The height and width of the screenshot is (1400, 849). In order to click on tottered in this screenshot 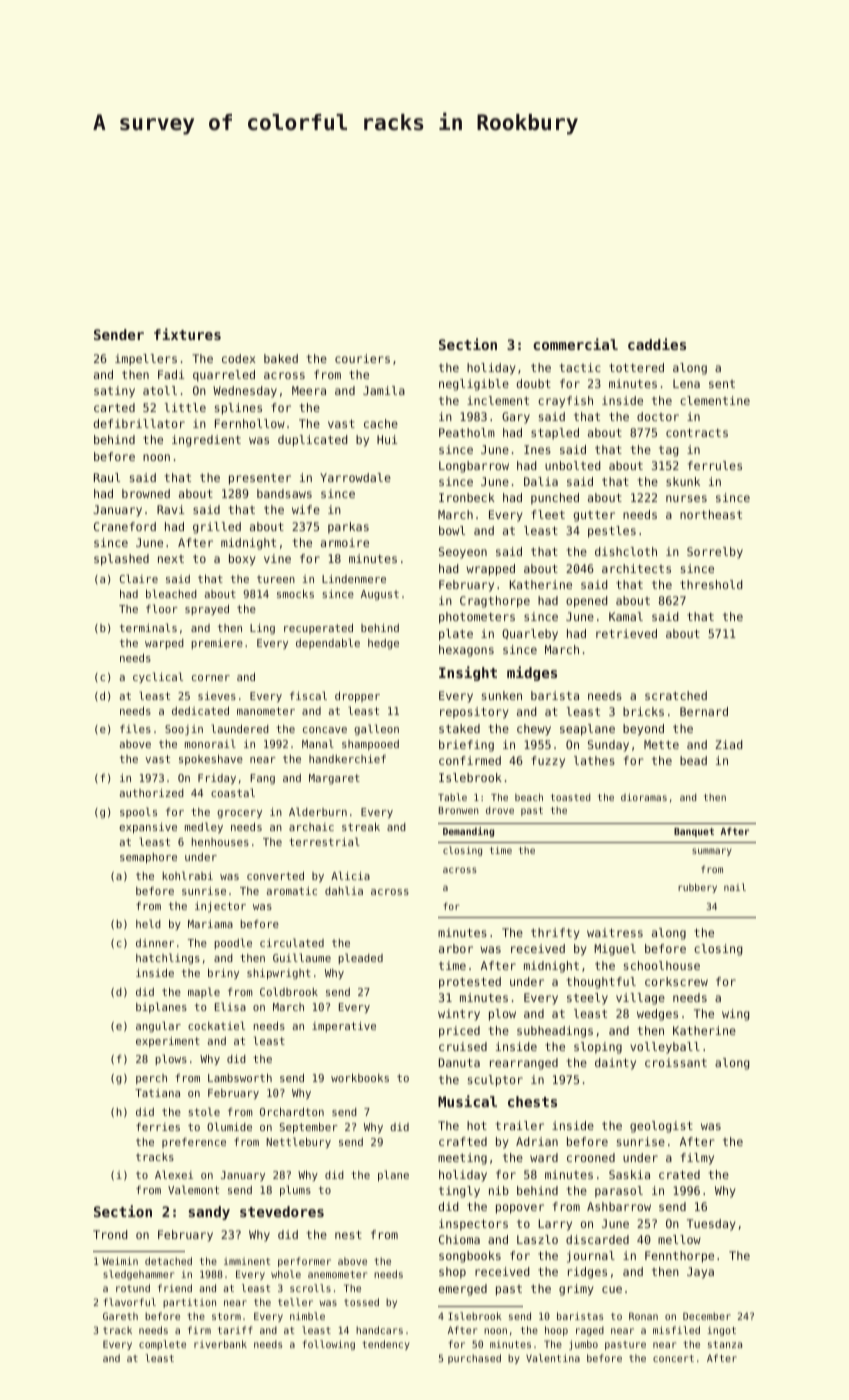, I will do `click(636, 367)`.
